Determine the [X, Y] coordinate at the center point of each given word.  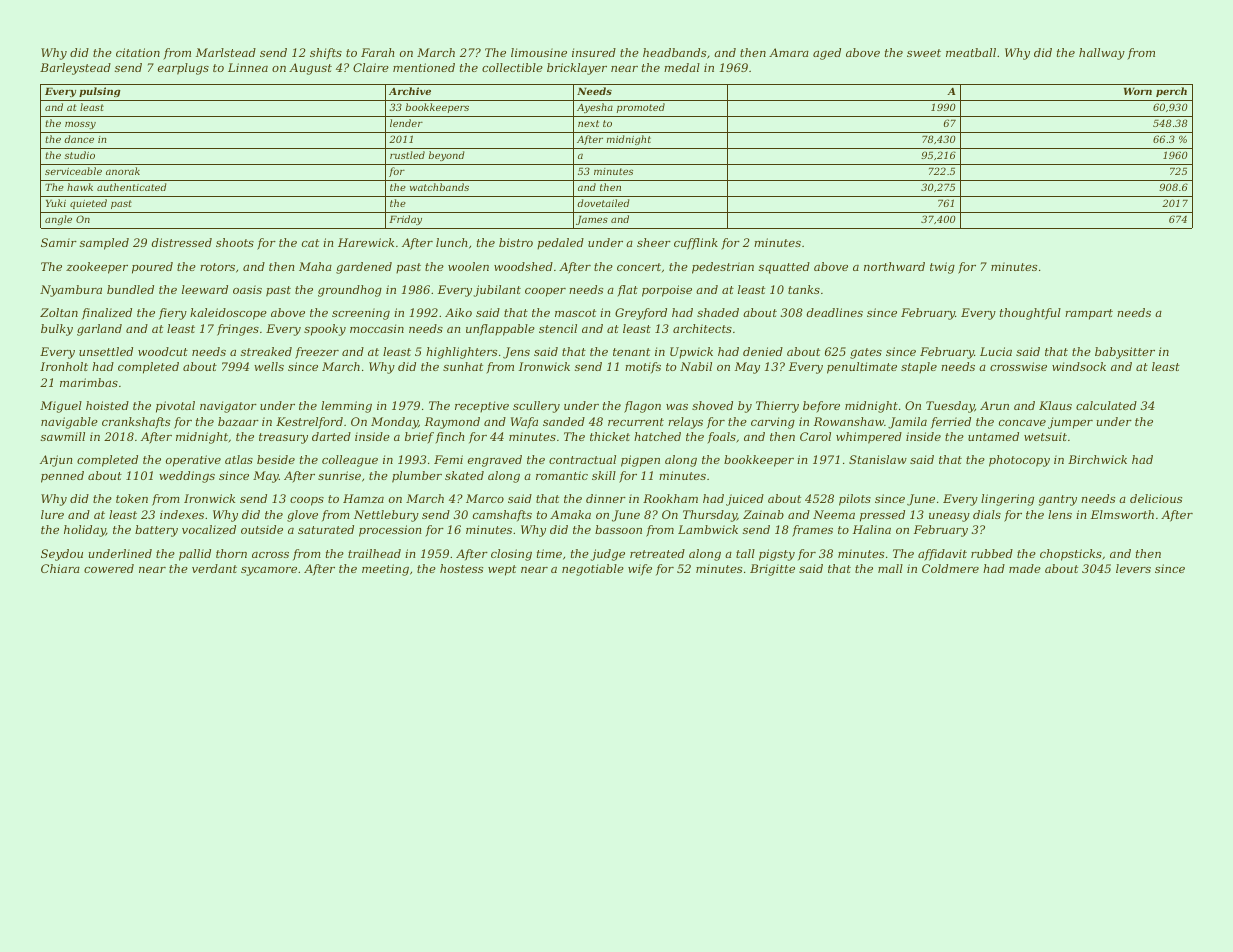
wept [502, 570]
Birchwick [1097, 459]
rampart [1089, 314]
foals [721, 438]
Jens [516, 353]
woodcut [163, 351]
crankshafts [136, 423]
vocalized [209, 529]
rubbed [992, 553]
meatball [971, 52]
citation [138, 52]
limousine [539, 52]
